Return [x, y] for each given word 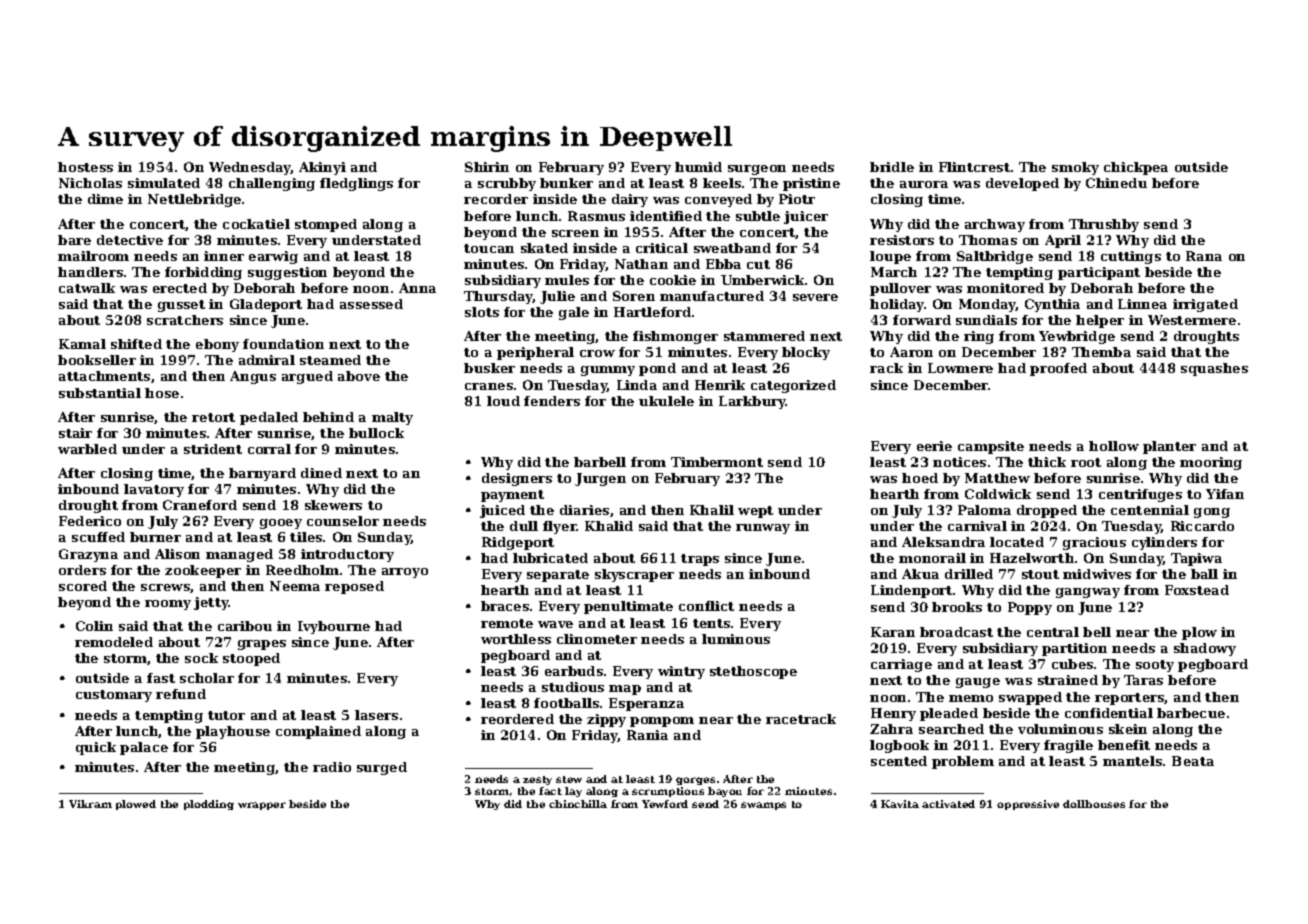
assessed [371, 304]
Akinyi [322, 168]
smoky [1075, 168]
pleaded [949, 714]
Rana [1204, 256]
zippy [606, 720]
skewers [333, 505]
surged [382, 768]
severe [815, 297]
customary [114, 696]
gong [1212, 513]
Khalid [609, 526]
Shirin [487, 167]
